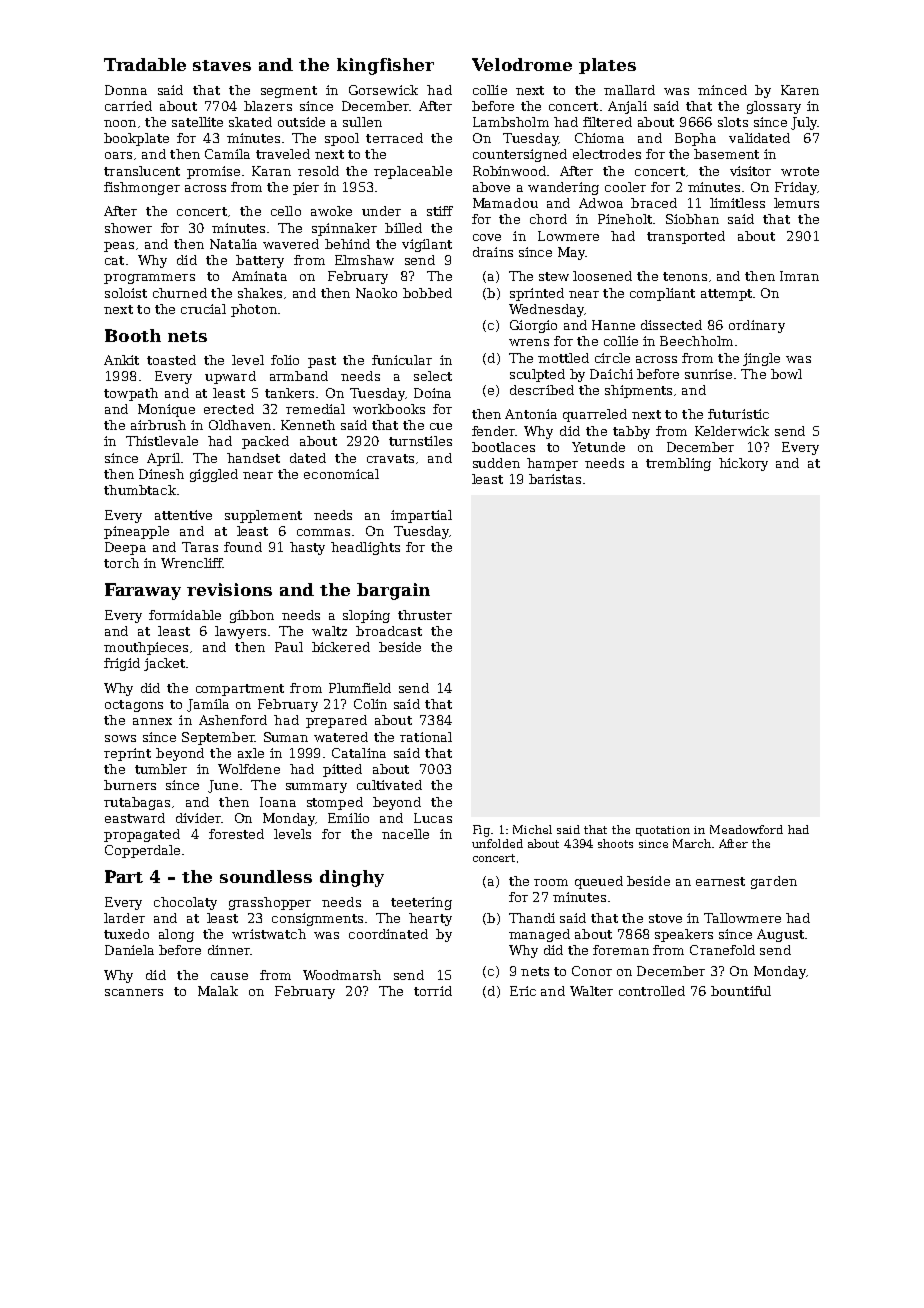 This screenshot has width=924, height=1308. Describe the element at coordinates (746, 829) in the screenshot. I see `Meadowford` at that location.
